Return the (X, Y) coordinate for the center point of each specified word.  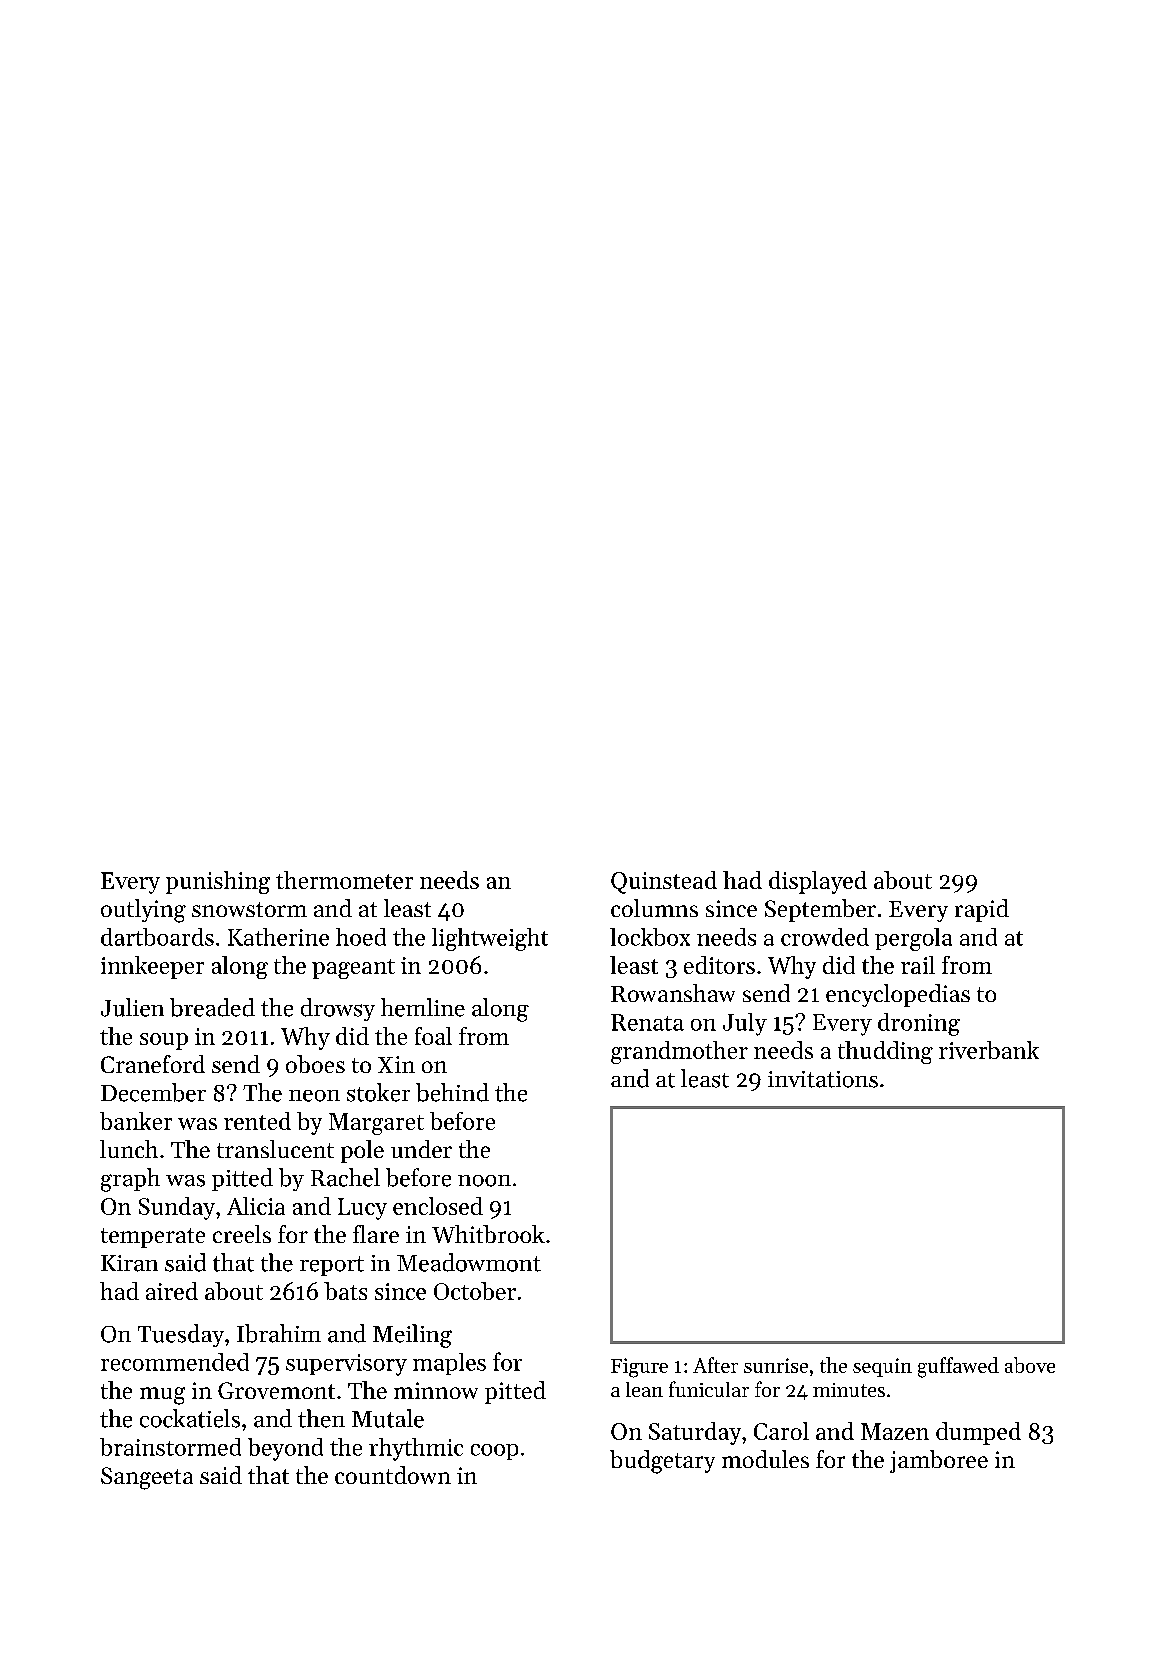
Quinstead (664, 882)
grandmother (679, 1052)
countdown (393, 1475)
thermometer (344, 880)
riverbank (989, 1050)
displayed (818, 882)
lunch (129, 1149)
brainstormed (170, 1447)
